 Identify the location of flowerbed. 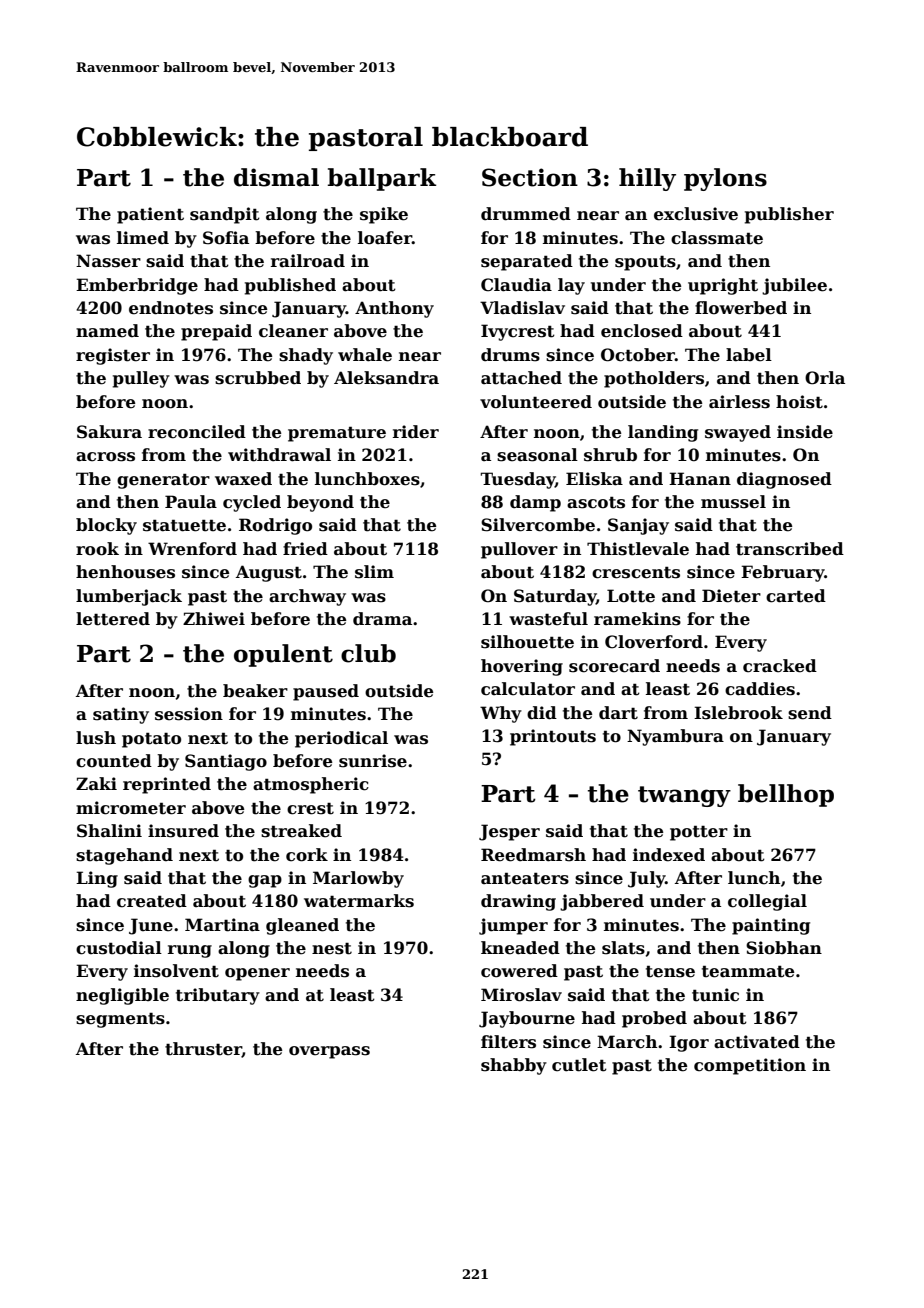
(741, 308).
